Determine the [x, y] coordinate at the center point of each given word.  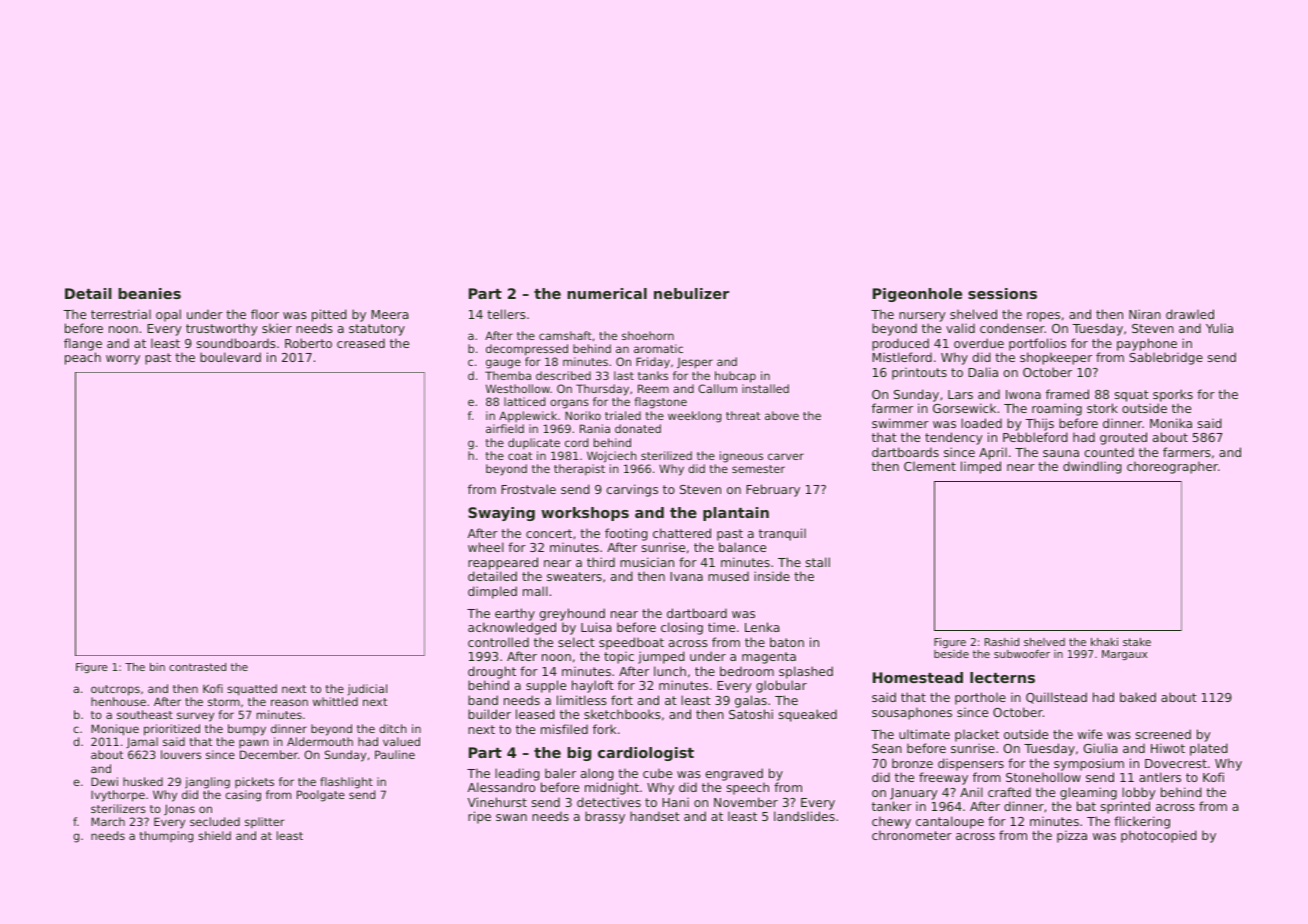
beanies [149, 293]
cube [657, 773]
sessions [1002, 293]
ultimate [924, 734]
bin [157, 667]
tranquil [782, 534]
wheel [486, 547]
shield [214, 835]
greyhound [572, 614]
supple [546, 686]
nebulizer [691, 293]
